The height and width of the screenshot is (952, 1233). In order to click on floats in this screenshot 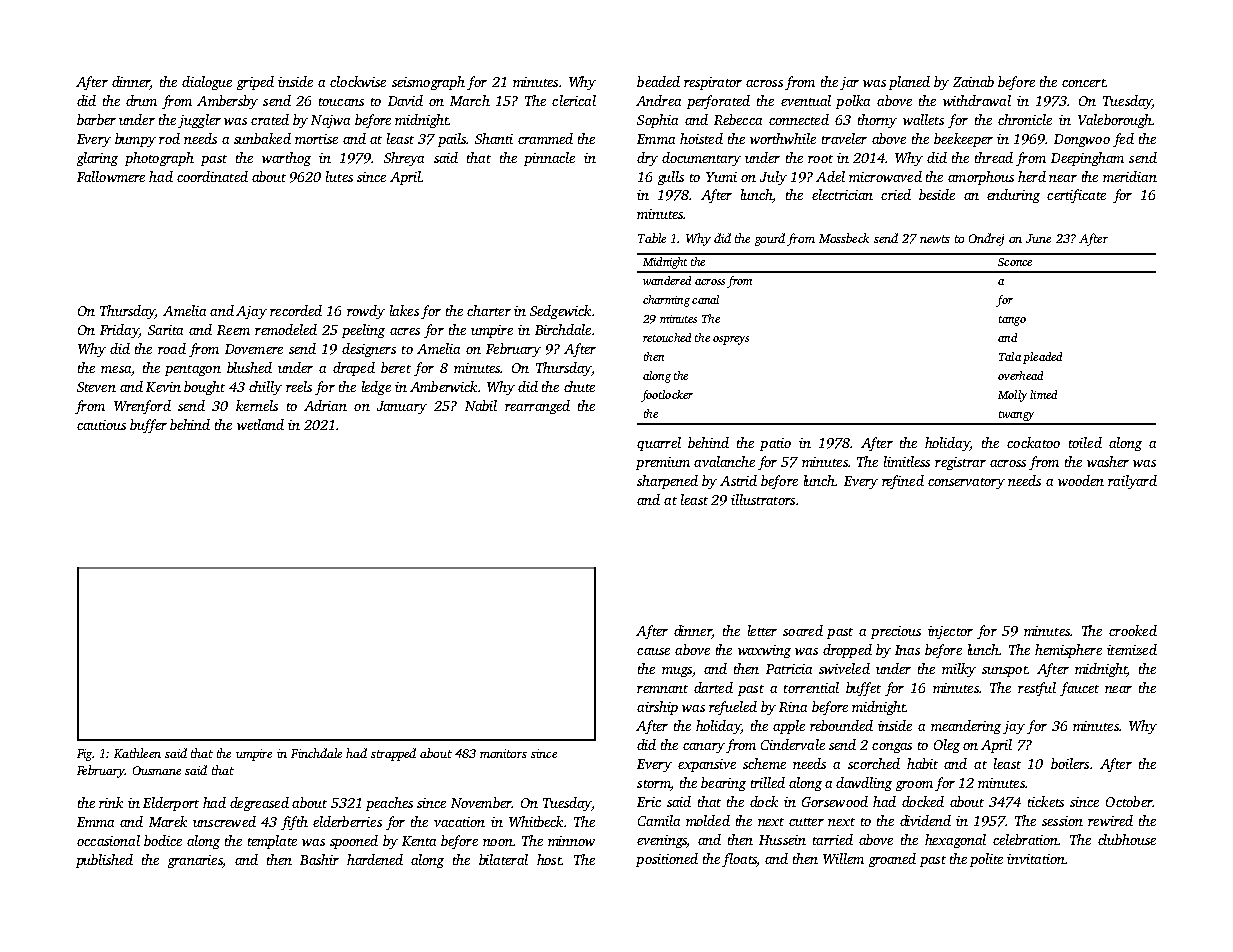, I will do `click(739, 860)`.
